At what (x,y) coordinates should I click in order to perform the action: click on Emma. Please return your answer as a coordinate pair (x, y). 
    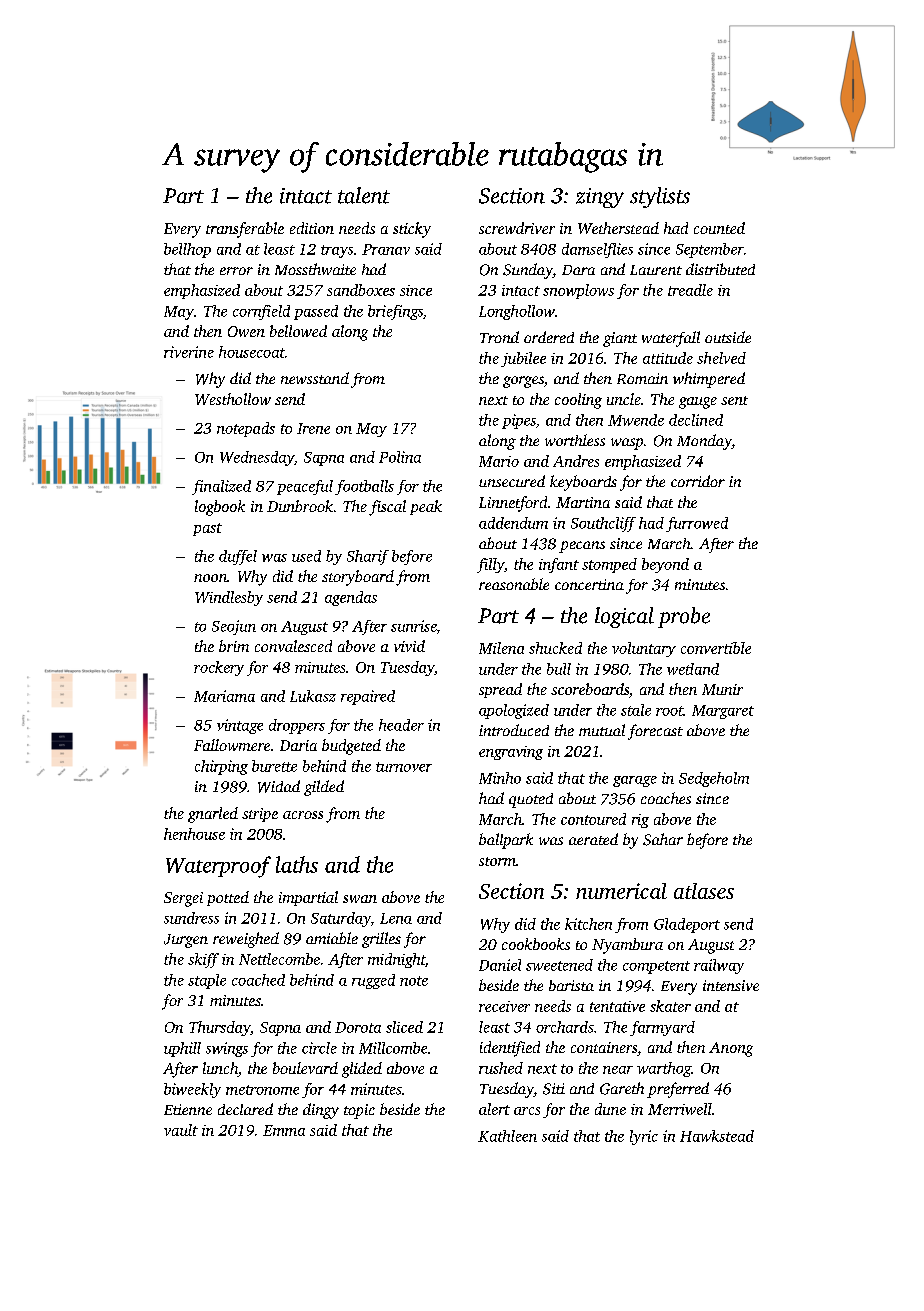
    Looking at the image, I should click on (284, 1130).
